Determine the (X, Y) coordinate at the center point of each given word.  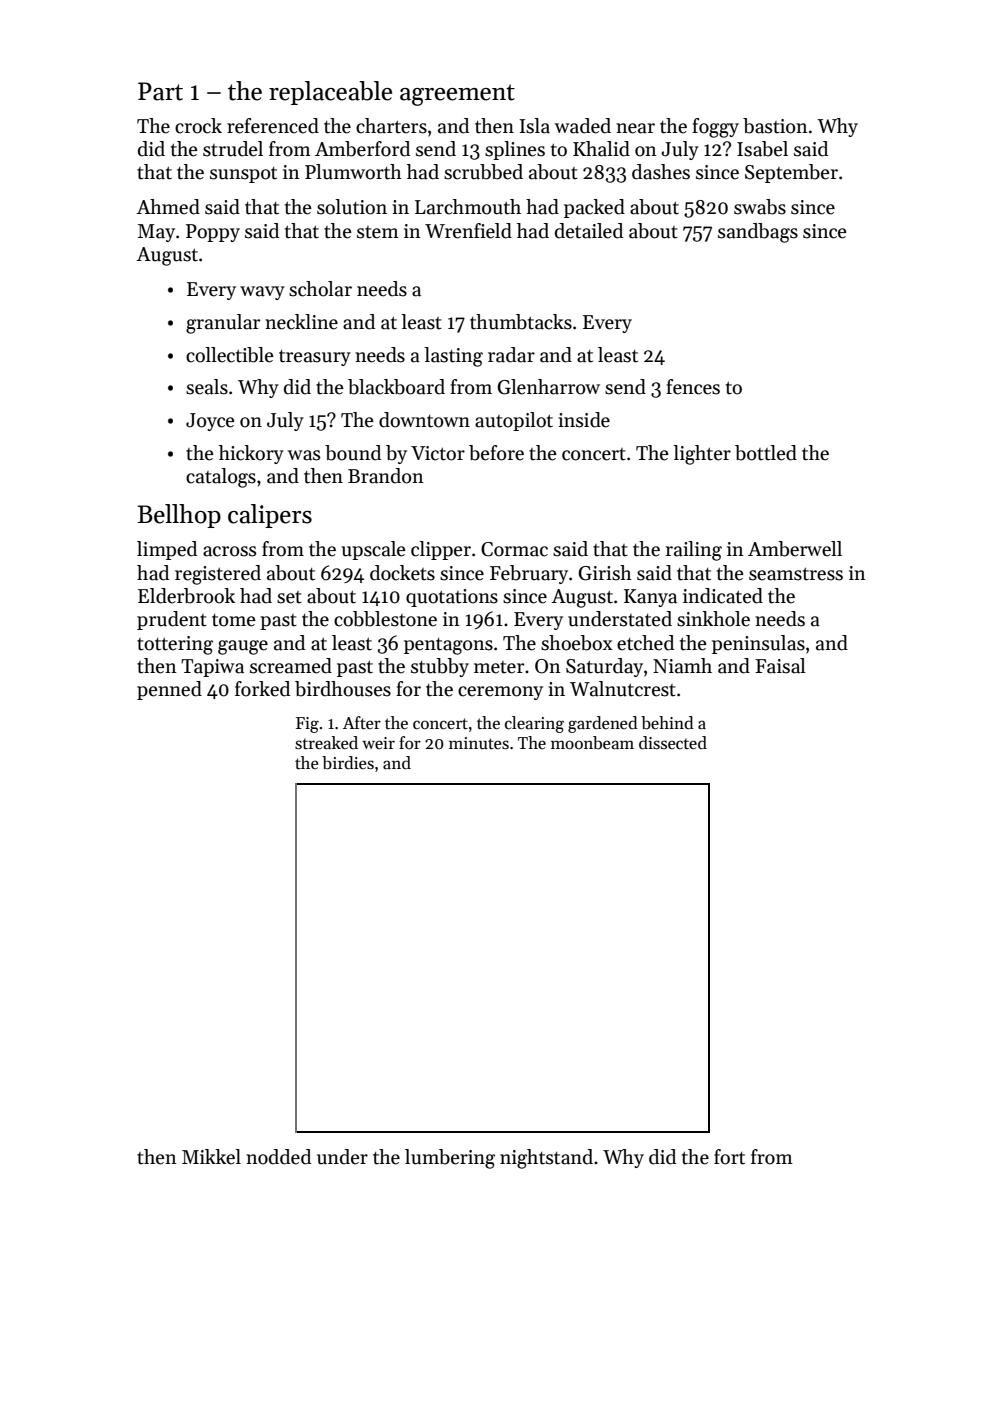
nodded (278, 1157)
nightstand (546, 1159)
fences (693, 387)
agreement (457, 95)
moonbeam (592, 743)
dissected (673, 743)
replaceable (330, 93)
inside (584, 420)
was (304, 455)
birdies (348, 763)
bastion (775, 126)
